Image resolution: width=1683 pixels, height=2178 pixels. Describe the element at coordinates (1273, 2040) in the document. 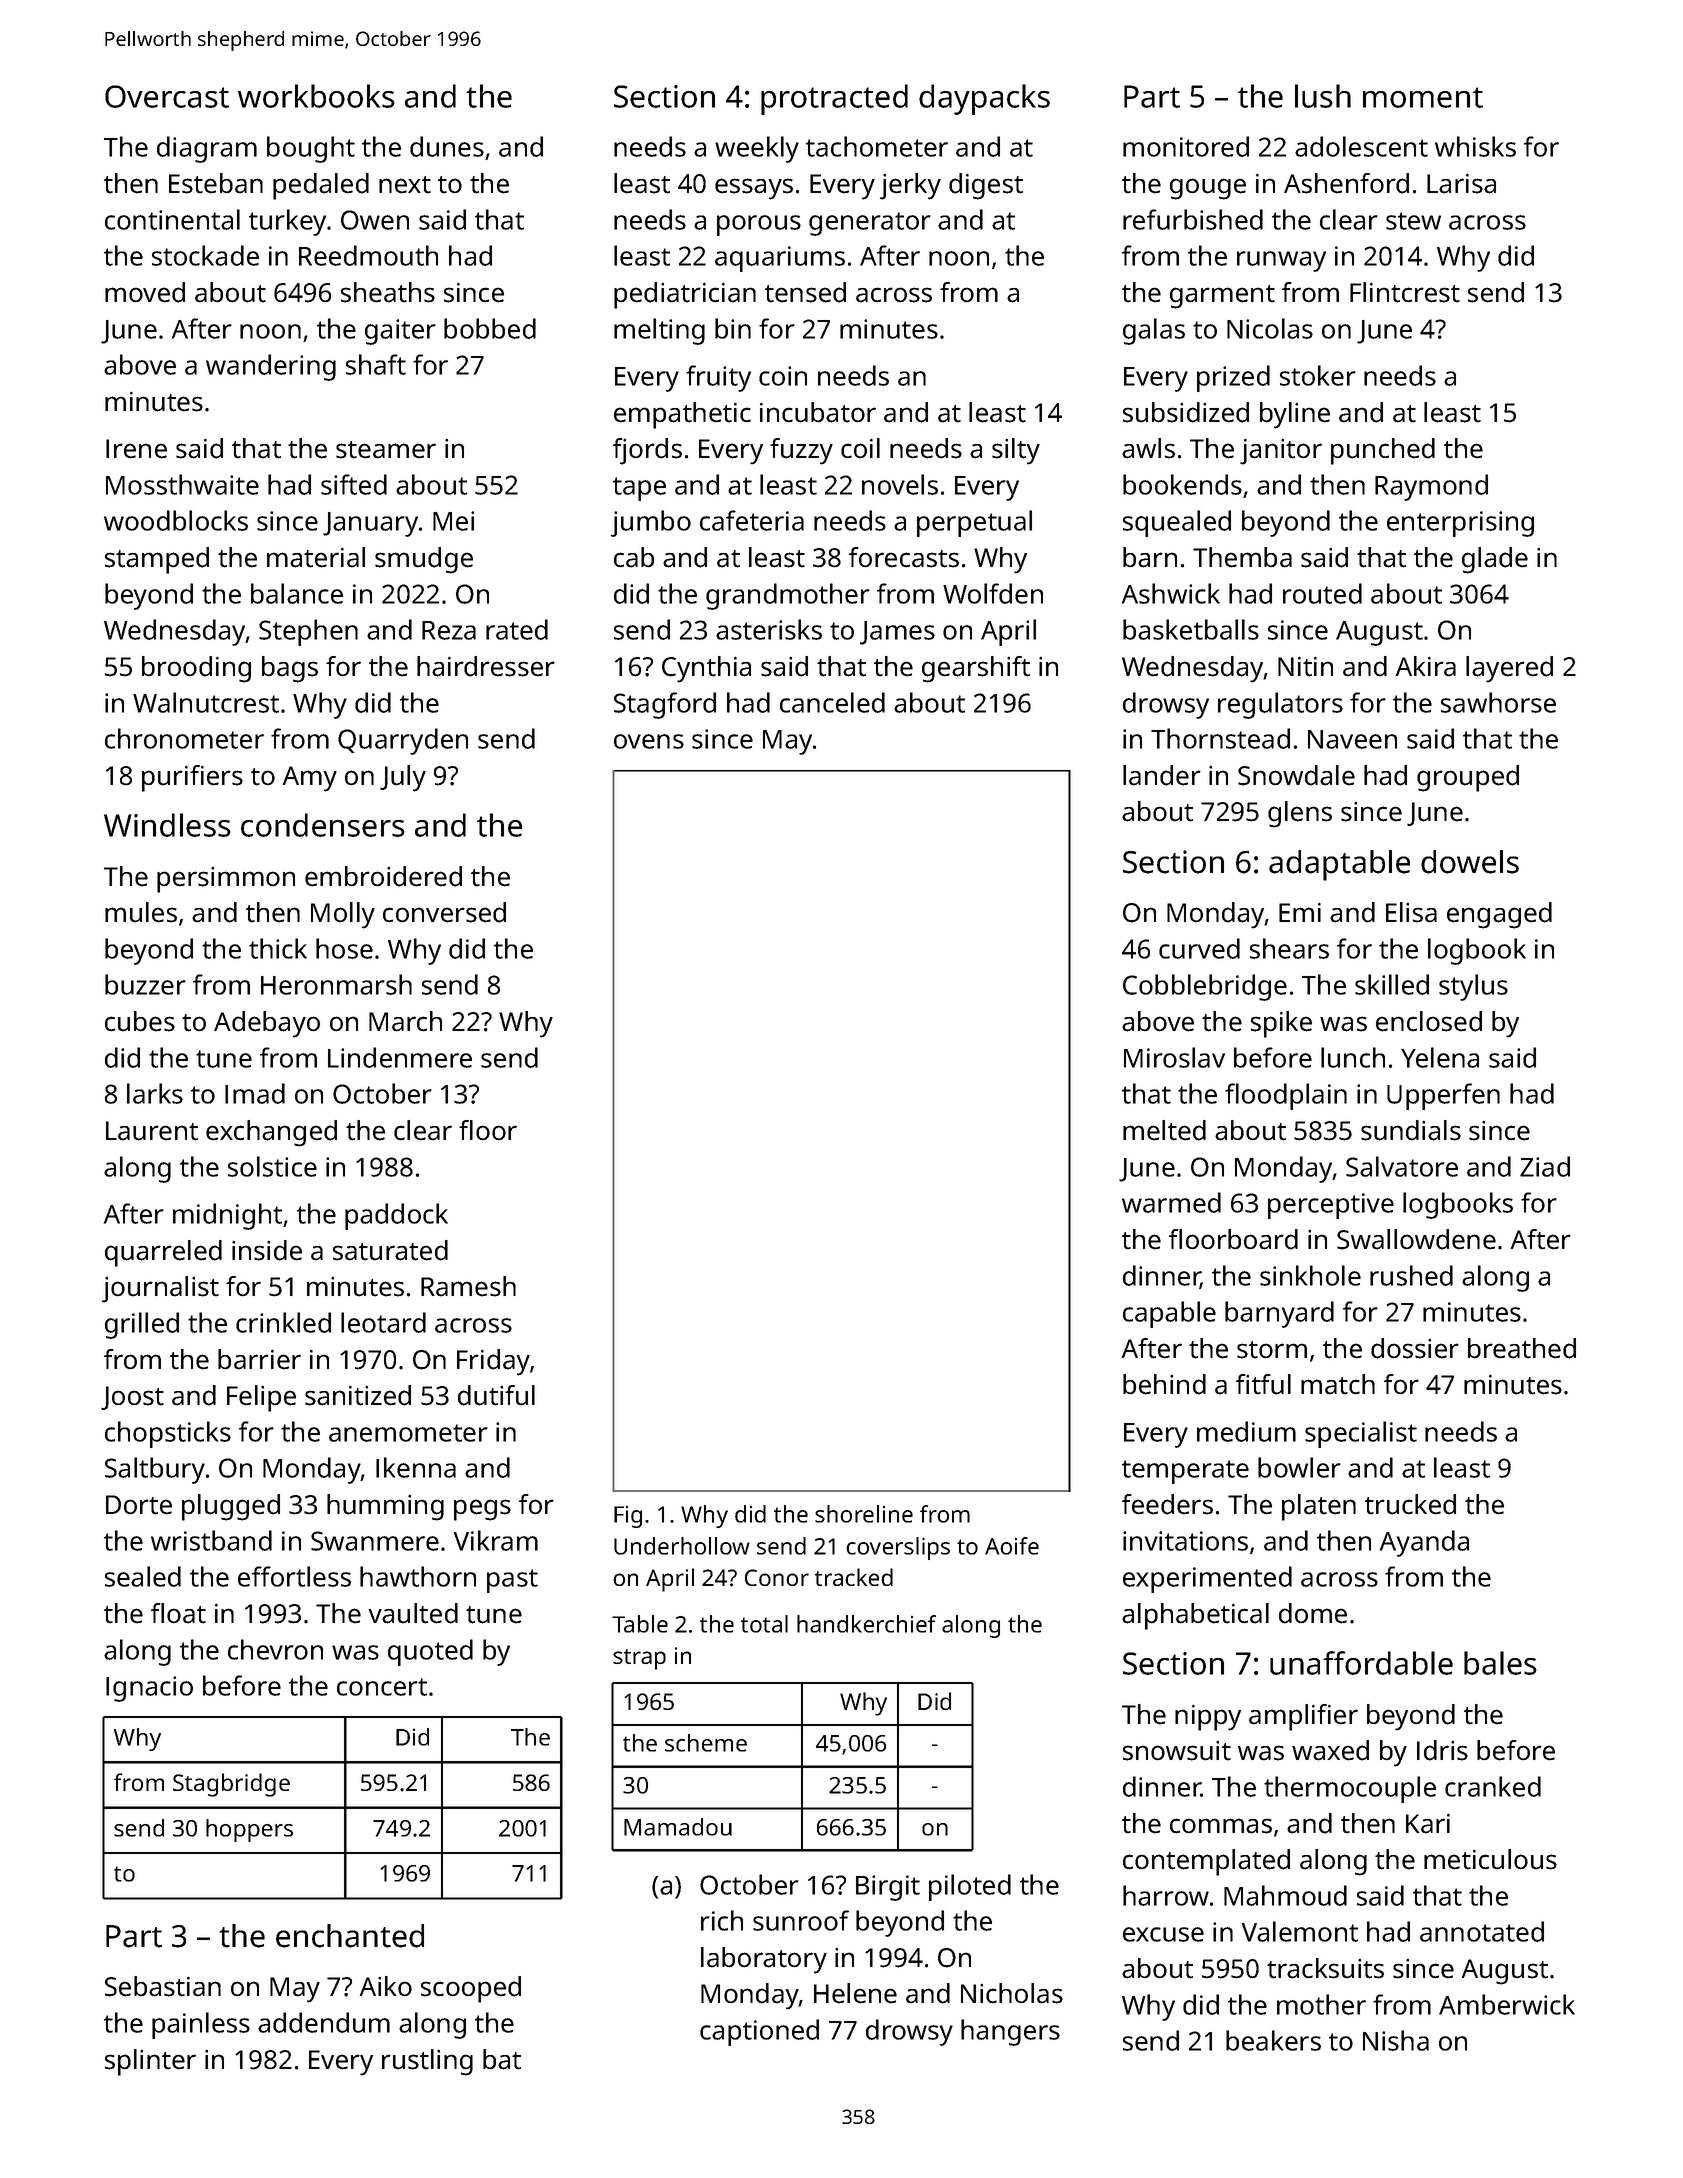

I see `beakers` at that location.
